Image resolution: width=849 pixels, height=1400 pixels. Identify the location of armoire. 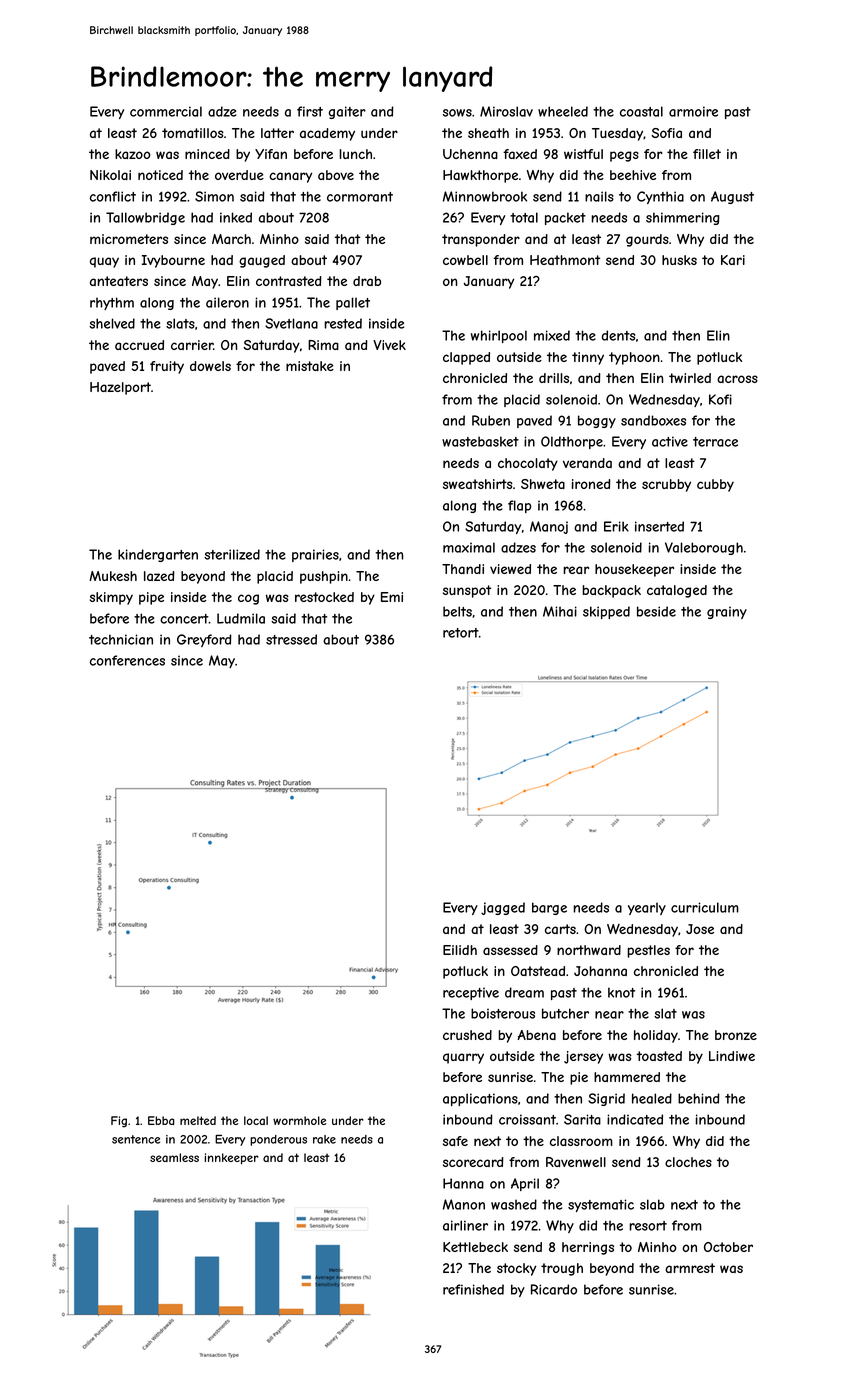
(693, 111).
